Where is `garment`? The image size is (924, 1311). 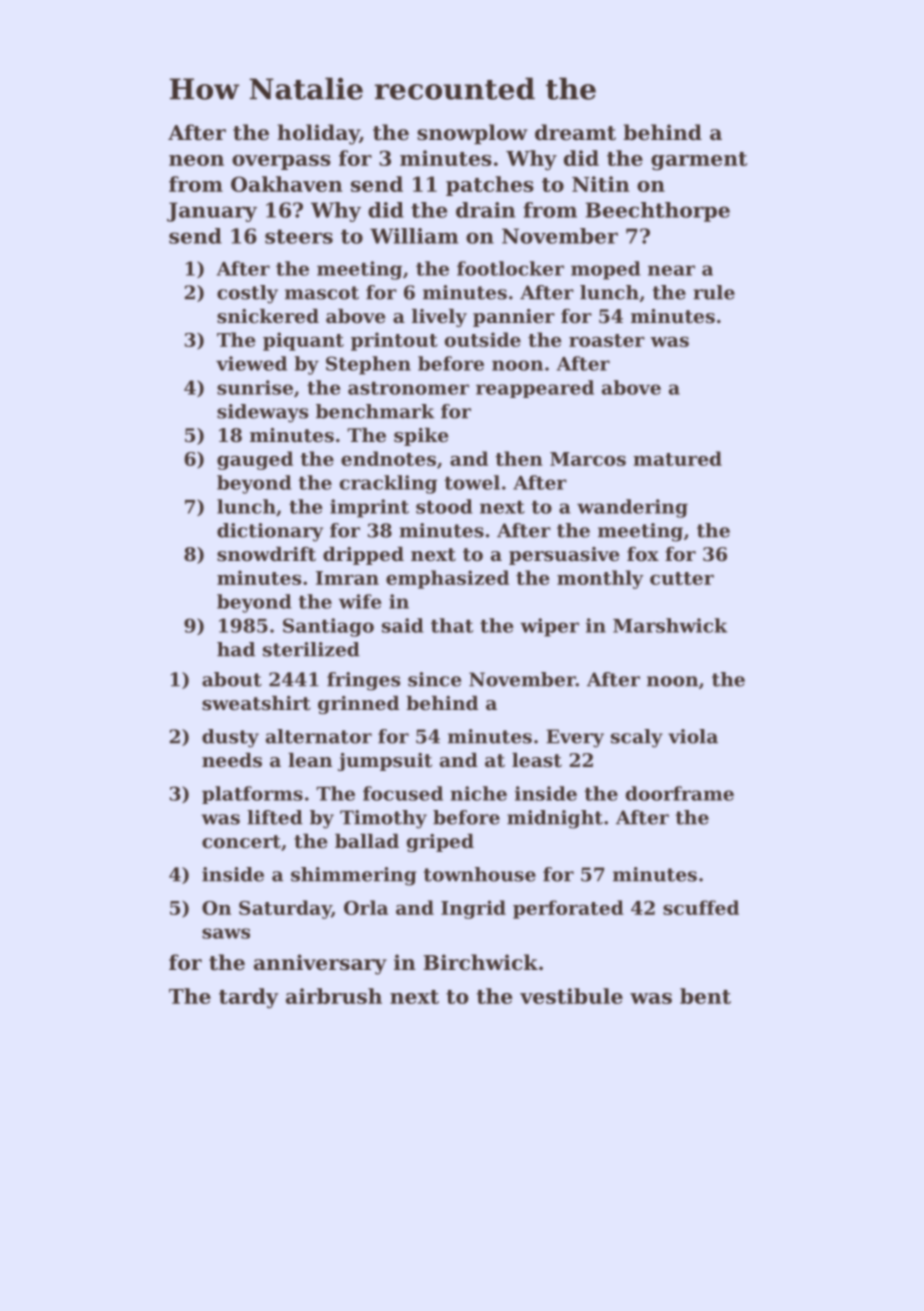 garment is located at coordinates (699, 161).
